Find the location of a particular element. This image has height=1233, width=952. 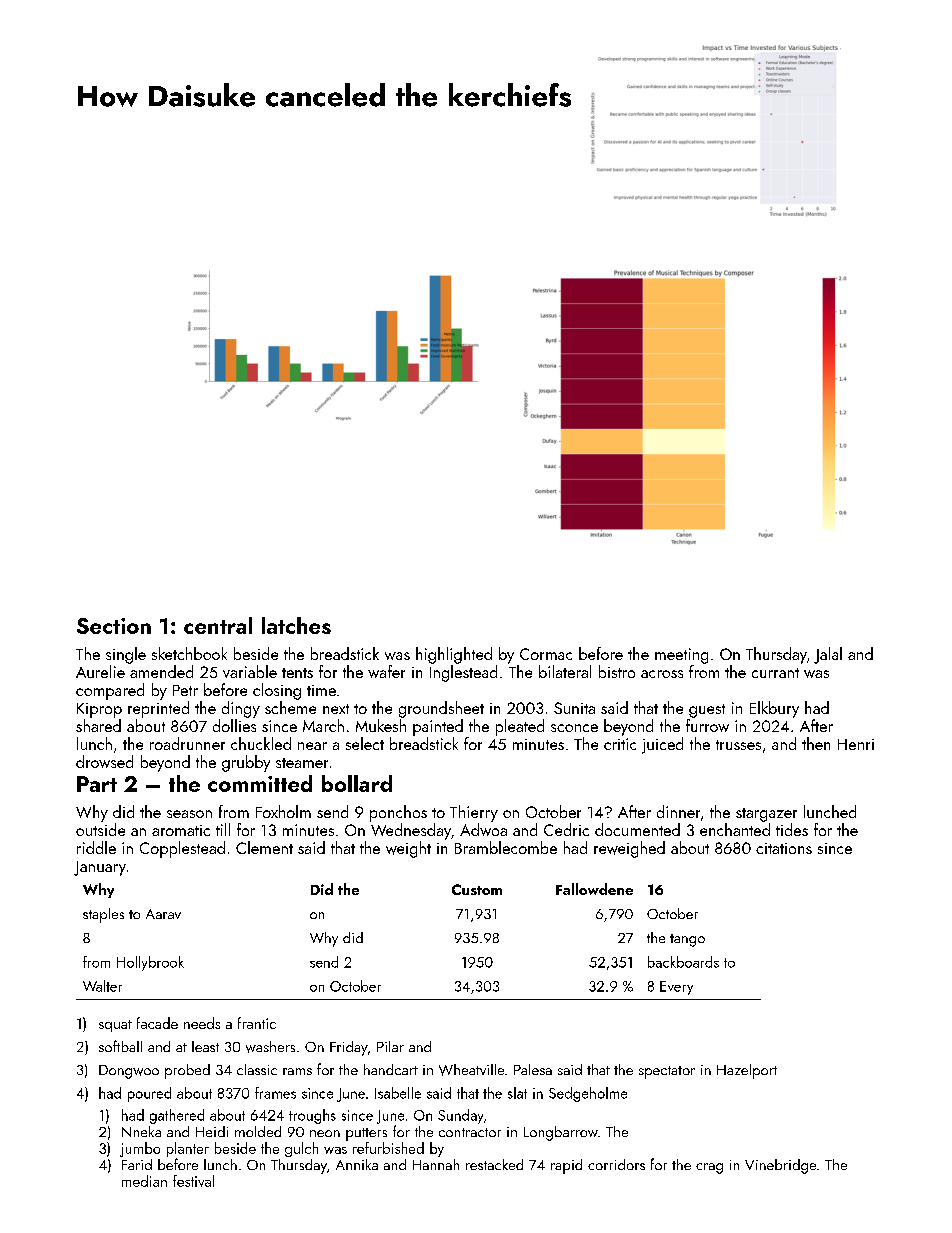

classic is located at coordinates (257, 1069).
